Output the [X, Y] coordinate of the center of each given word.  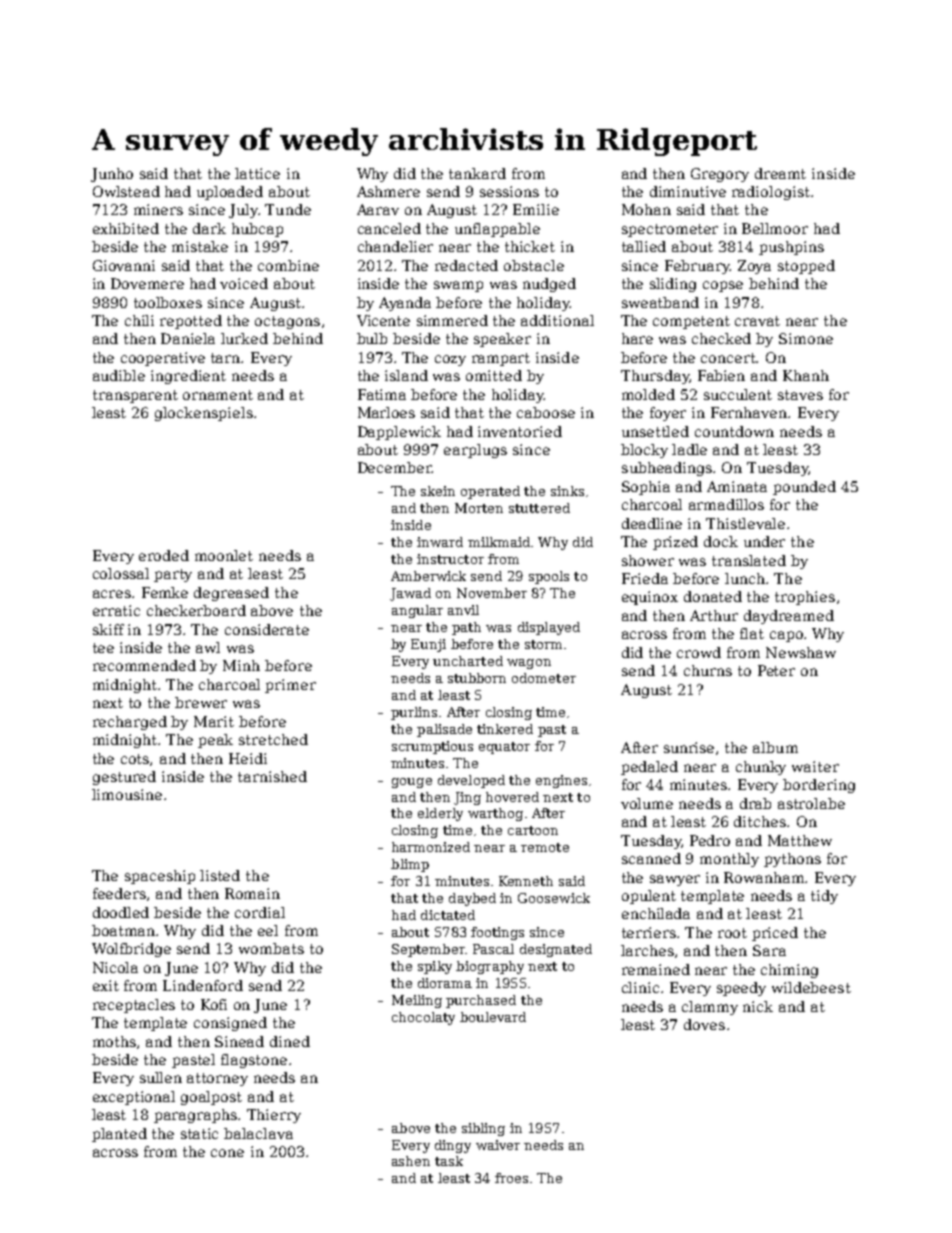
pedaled [649, 768]
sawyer [675, 880]
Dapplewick [399, 433]
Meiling [417, 1001]
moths [114, 1041]
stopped [806, 267]
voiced [244, 283]
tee [103, 648]
